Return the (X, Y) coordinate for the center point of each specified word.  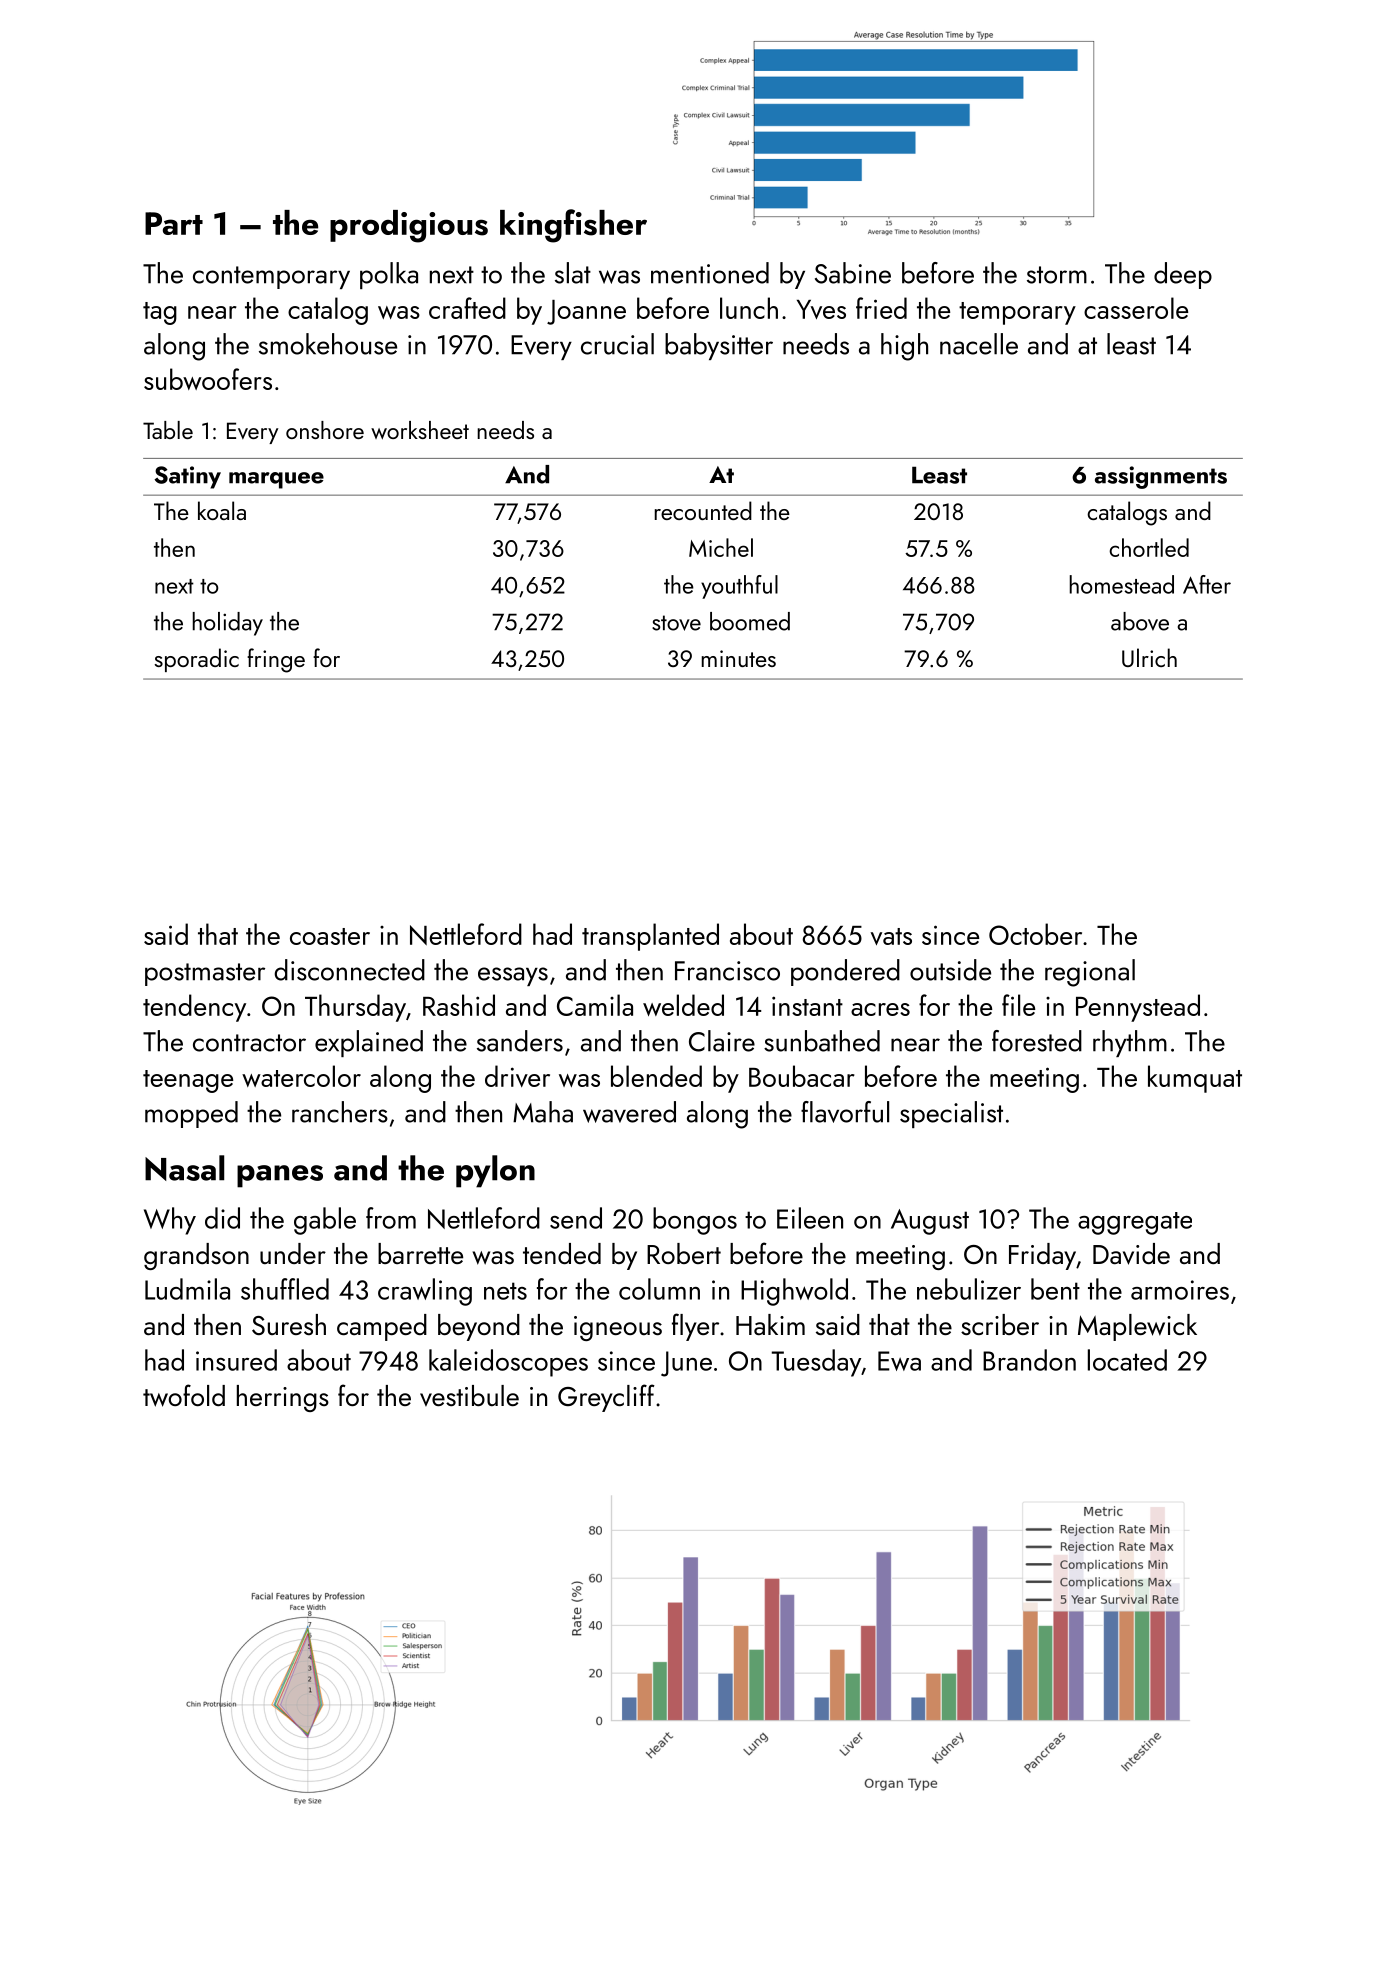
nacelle (979, 344)
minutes (739, 658)
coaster (330, 936)
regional (1090, 973)
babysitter (719, 346)
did (222, 1218)
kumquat (1195, 1079)
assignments (1161, 477)
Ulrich (1149, 657)
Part (174, 223)
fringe (276, 660)
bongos (695, 1221)
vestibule (469, 1395)
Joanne (586, 312)
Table (168, 430)
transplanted (650, 937)
